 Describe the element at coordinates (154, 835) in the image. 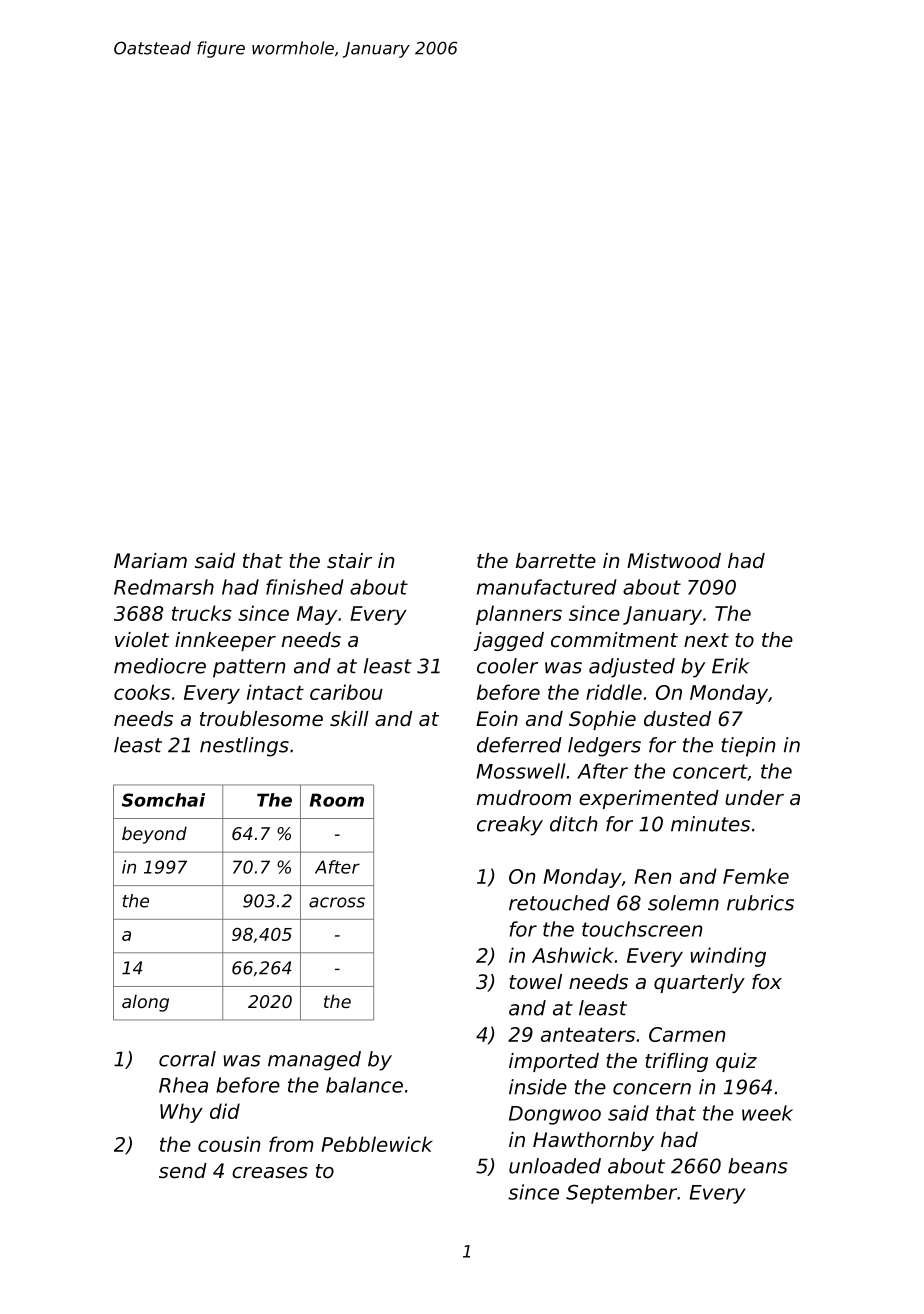

I see `beyond` at that location.
